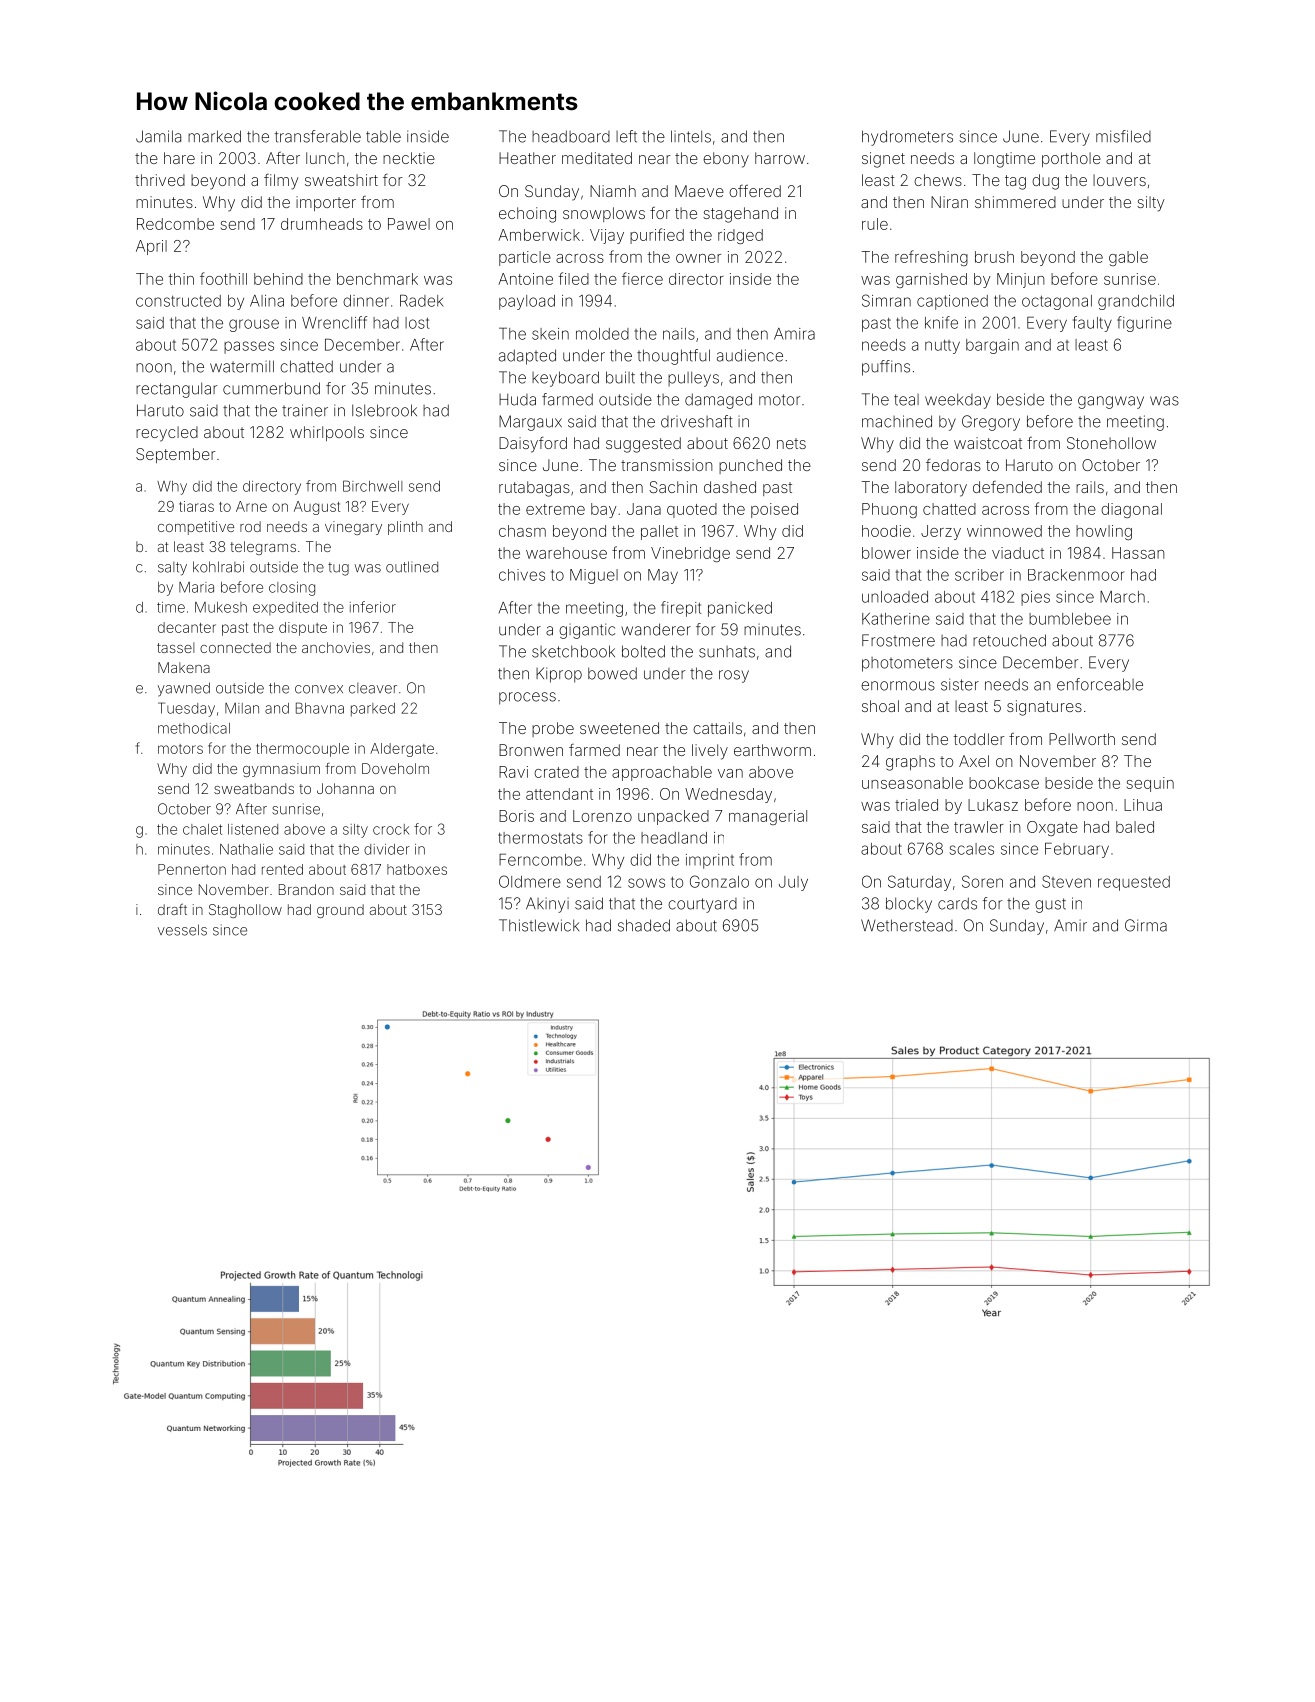 Image resolution: width=1315 pixels, height=1702 pixels. Describe the element at coordinates (182, 930) in the screenshot. I see `vessels` at that location.
